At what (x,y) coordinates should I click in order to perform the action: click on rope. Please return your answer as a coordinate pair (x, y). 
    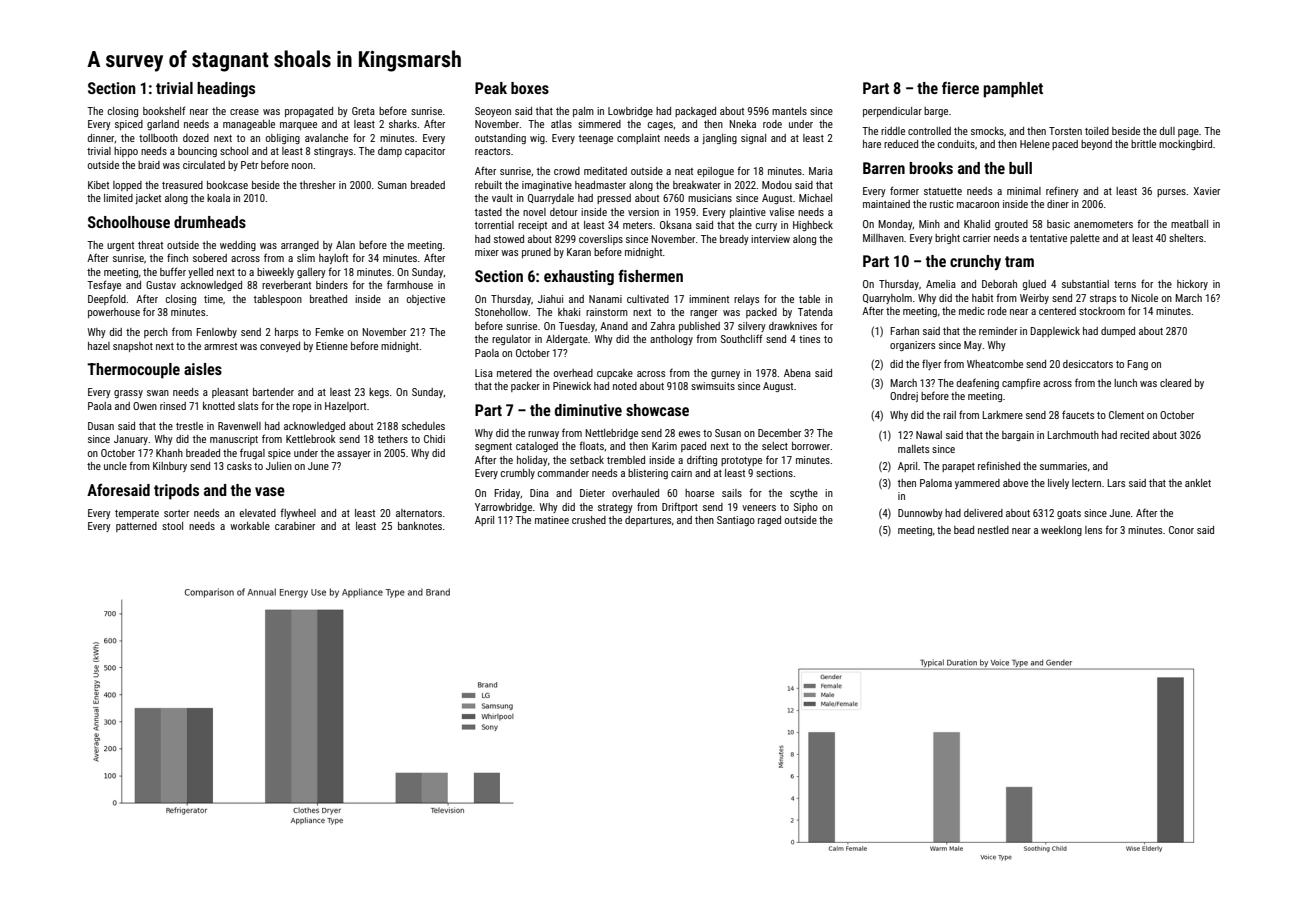
    Looking at the image, I should click on (302, 408).
